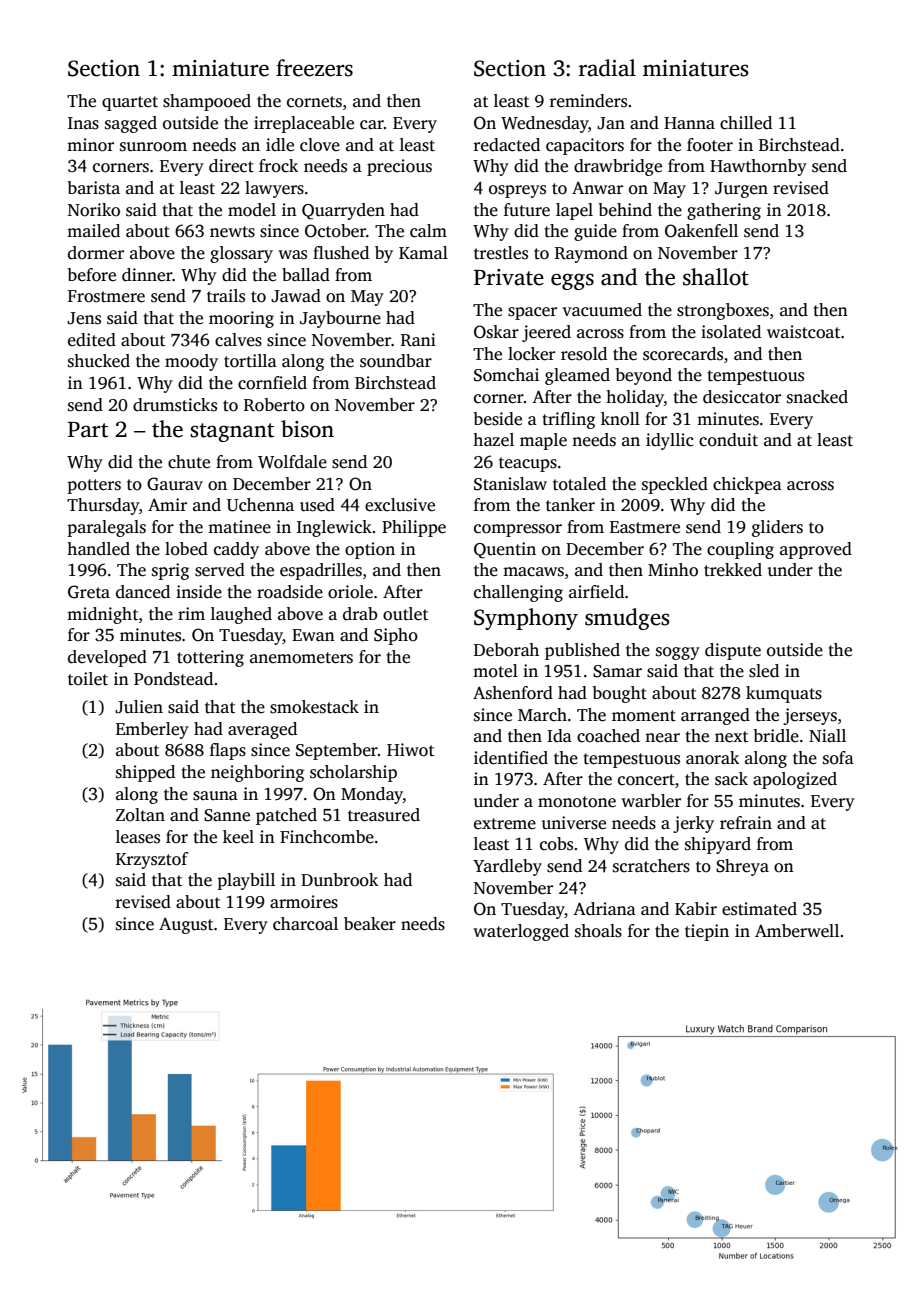 The image size is (924, 1314). I want to click on gliders, so click(777, 528).
